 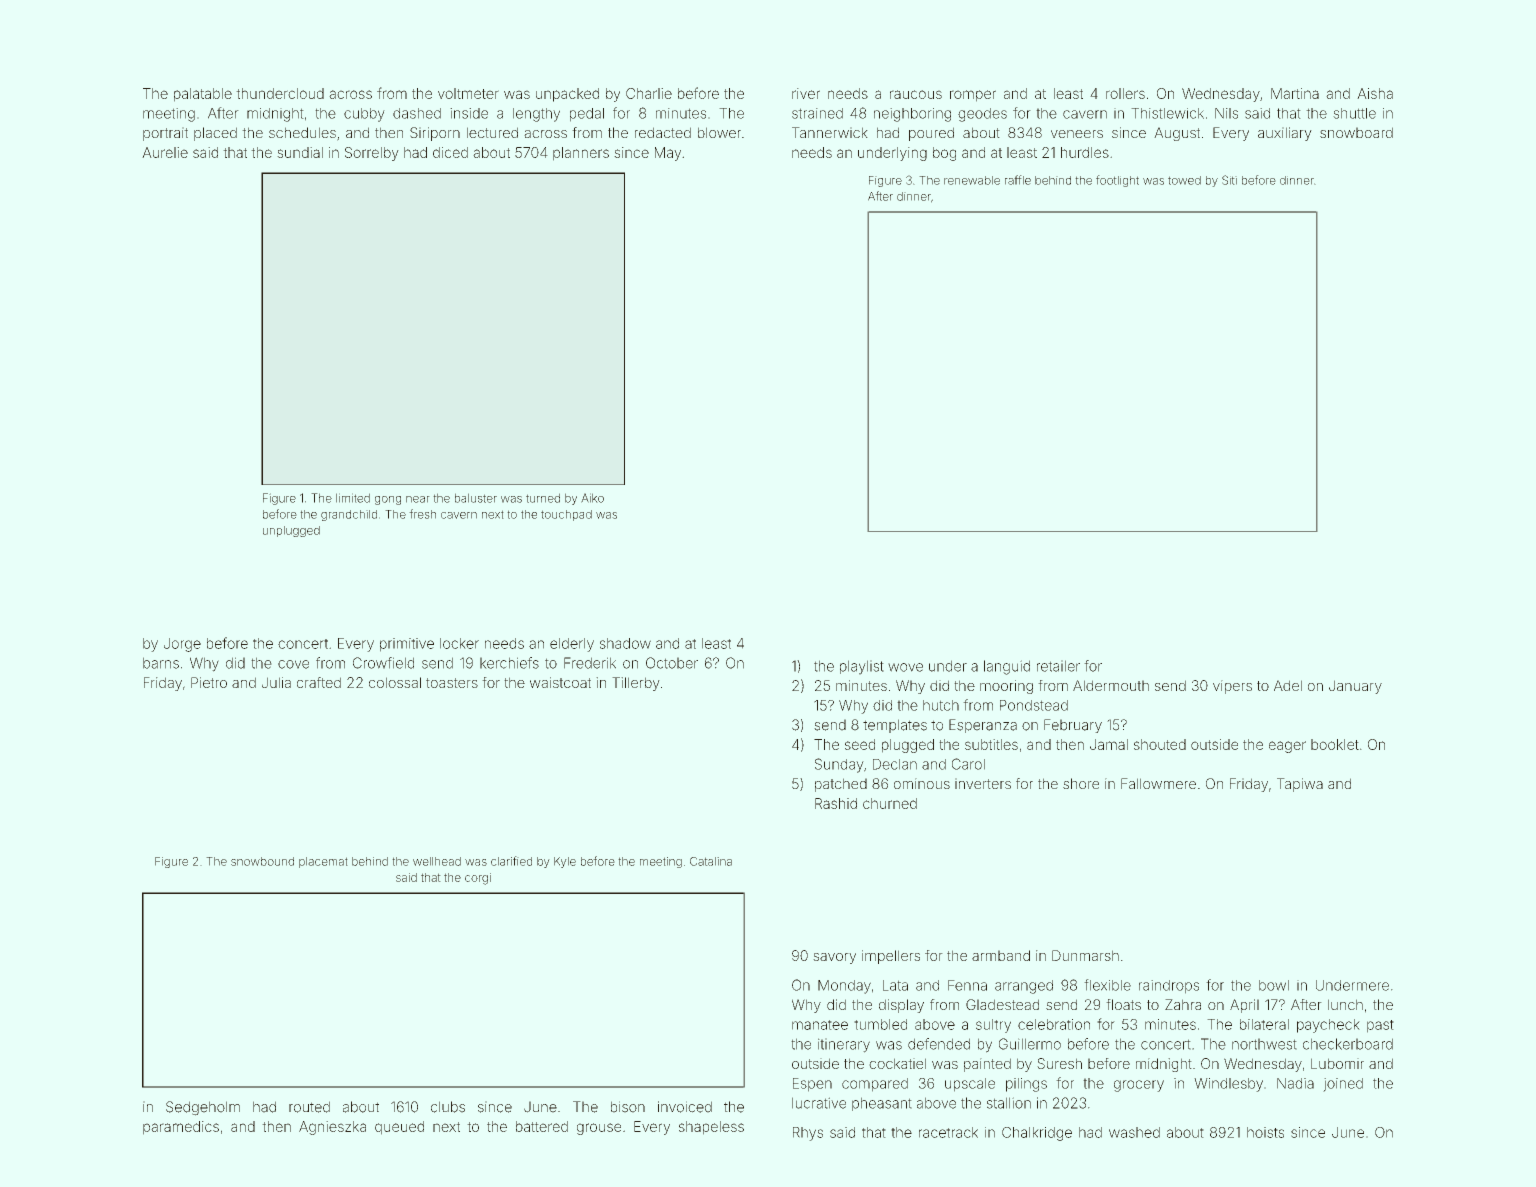 What do you see at coordinates (262, 861) in the page?
I see `snowbound` at bounding box center [262, 861].
